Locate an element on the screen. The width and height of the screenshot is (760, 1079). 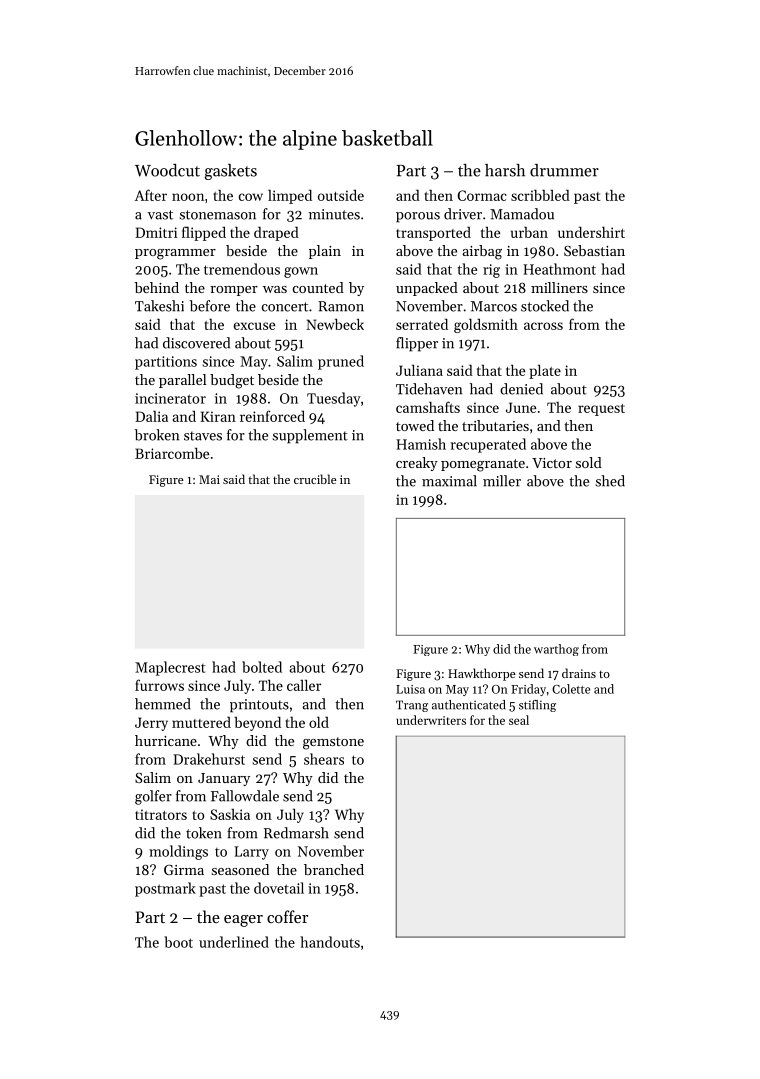
shed is located at coordinates (610, 481).
